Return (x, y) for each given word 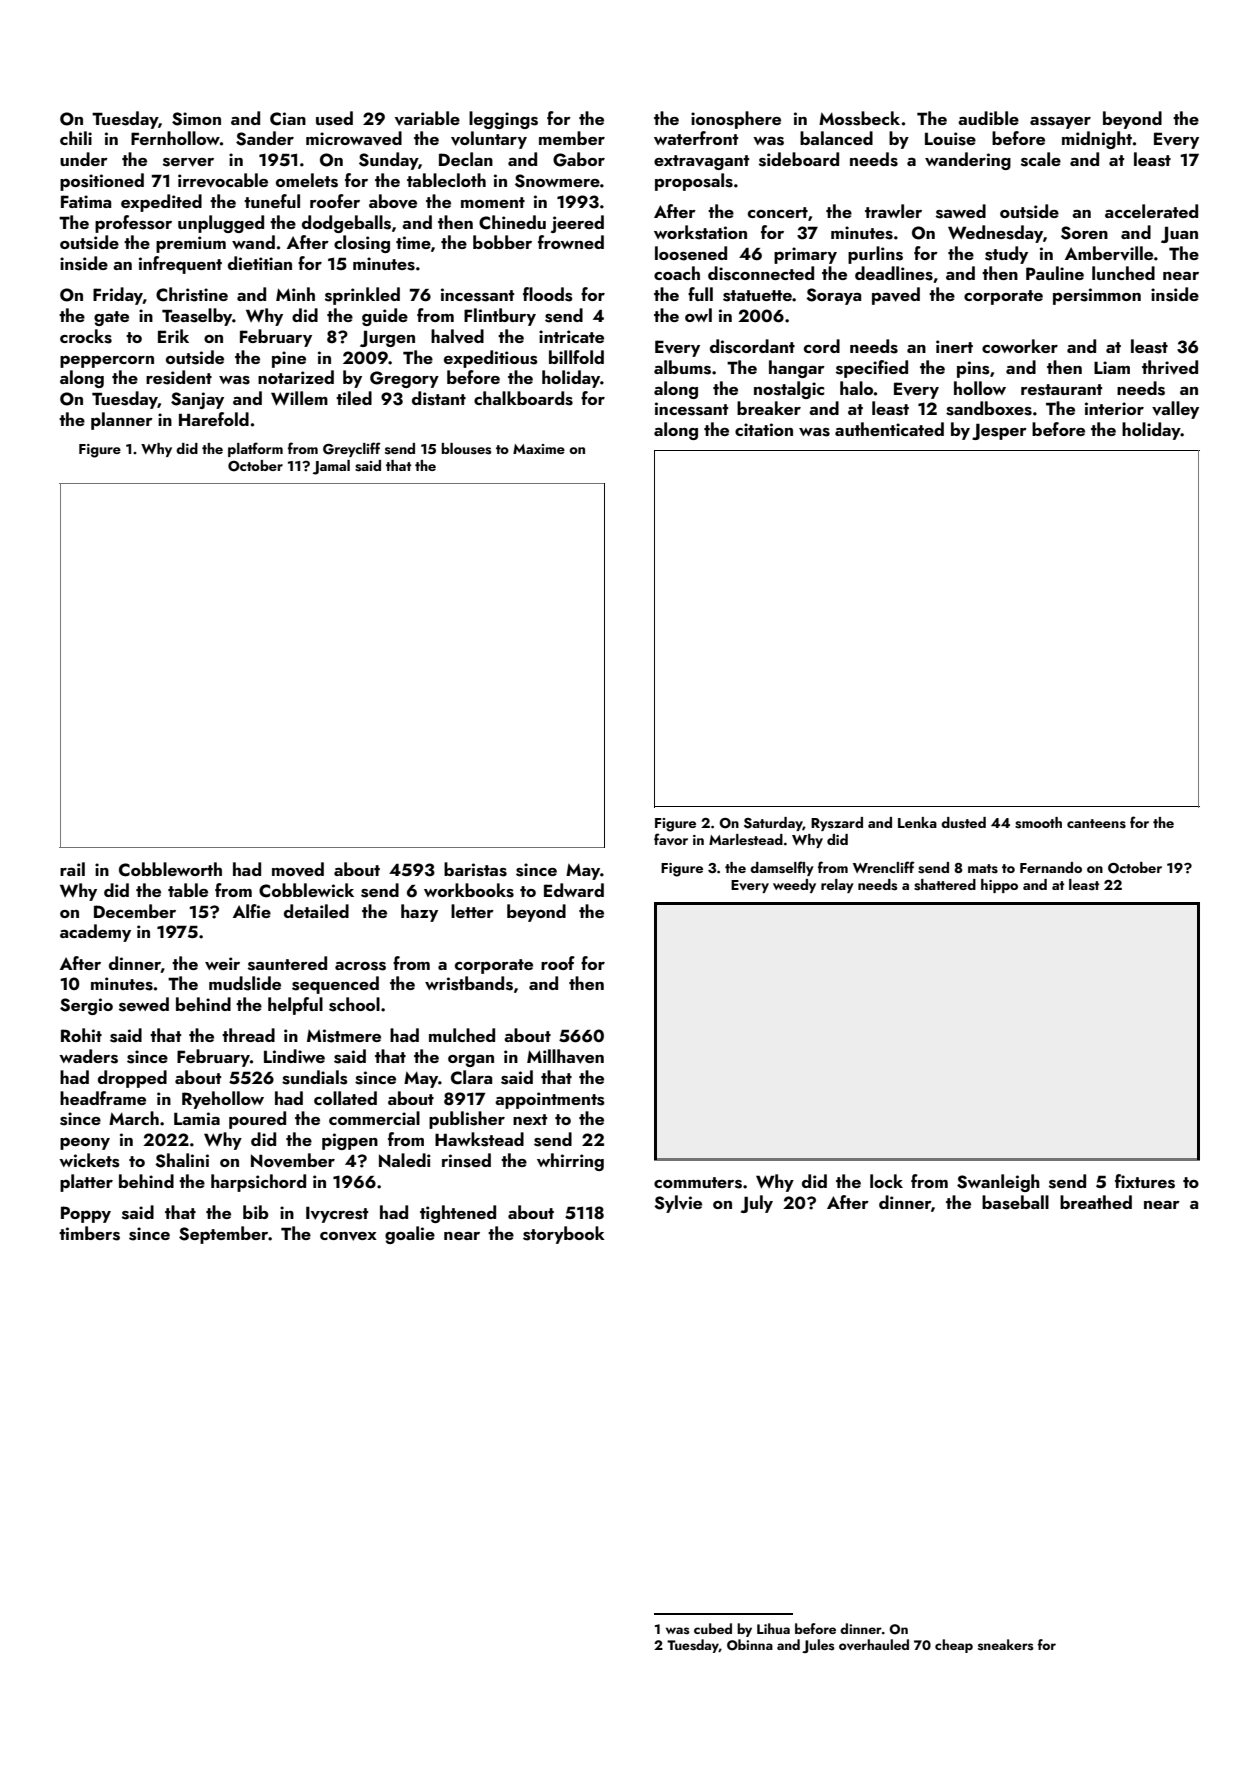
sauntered (287, 963)
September (223, 1235)
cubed (713, 1628)
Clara (471, 1077)
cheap (954, 1646)
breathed (1096, 1202)
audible (988, 118)
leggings (503, 120)
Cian (288, 119)
